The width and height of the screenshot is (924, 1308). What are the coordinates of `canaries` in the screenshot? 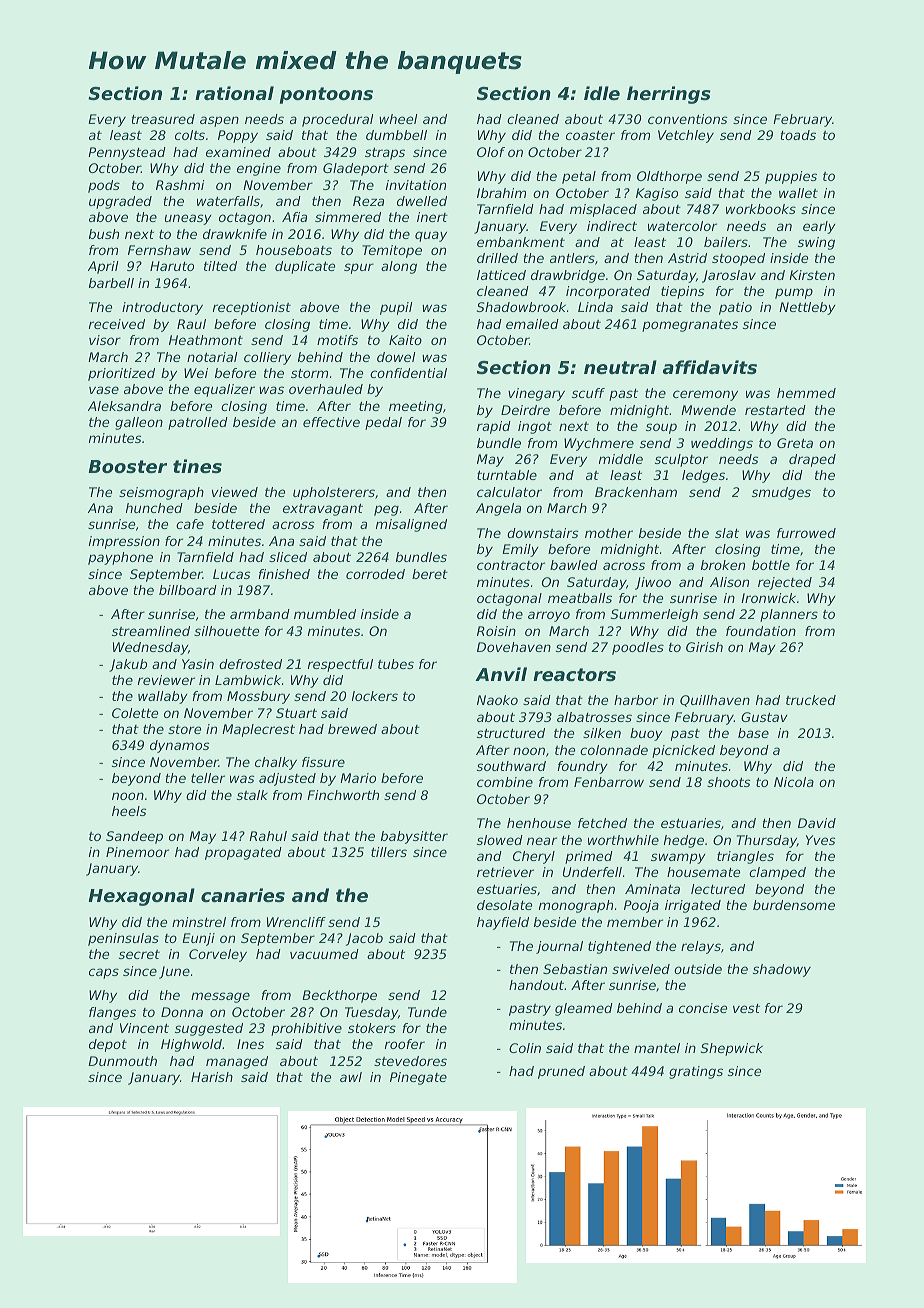 It's located at (243, 895).
